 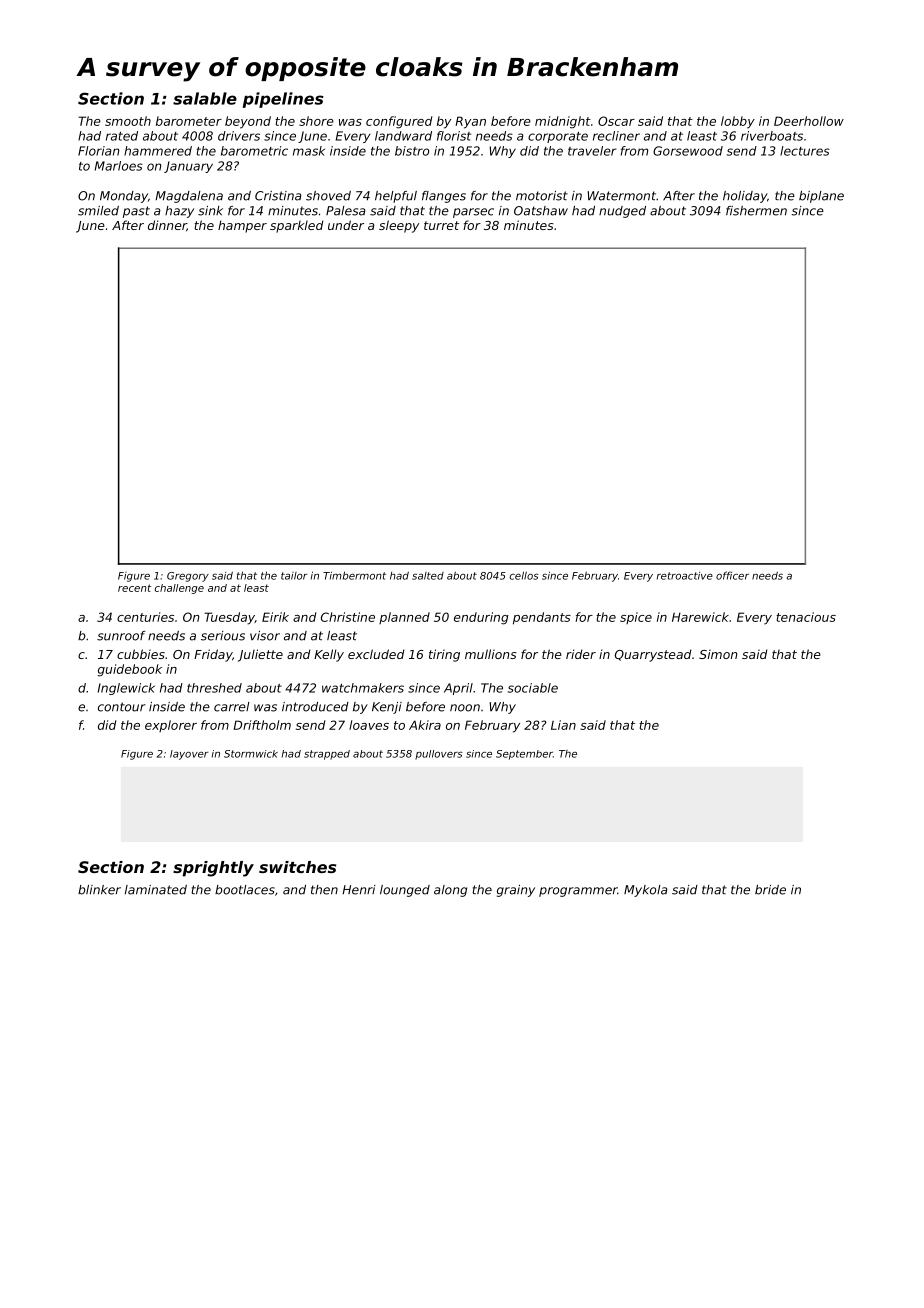 I want to click on recent, so click(x=134, y=588).
